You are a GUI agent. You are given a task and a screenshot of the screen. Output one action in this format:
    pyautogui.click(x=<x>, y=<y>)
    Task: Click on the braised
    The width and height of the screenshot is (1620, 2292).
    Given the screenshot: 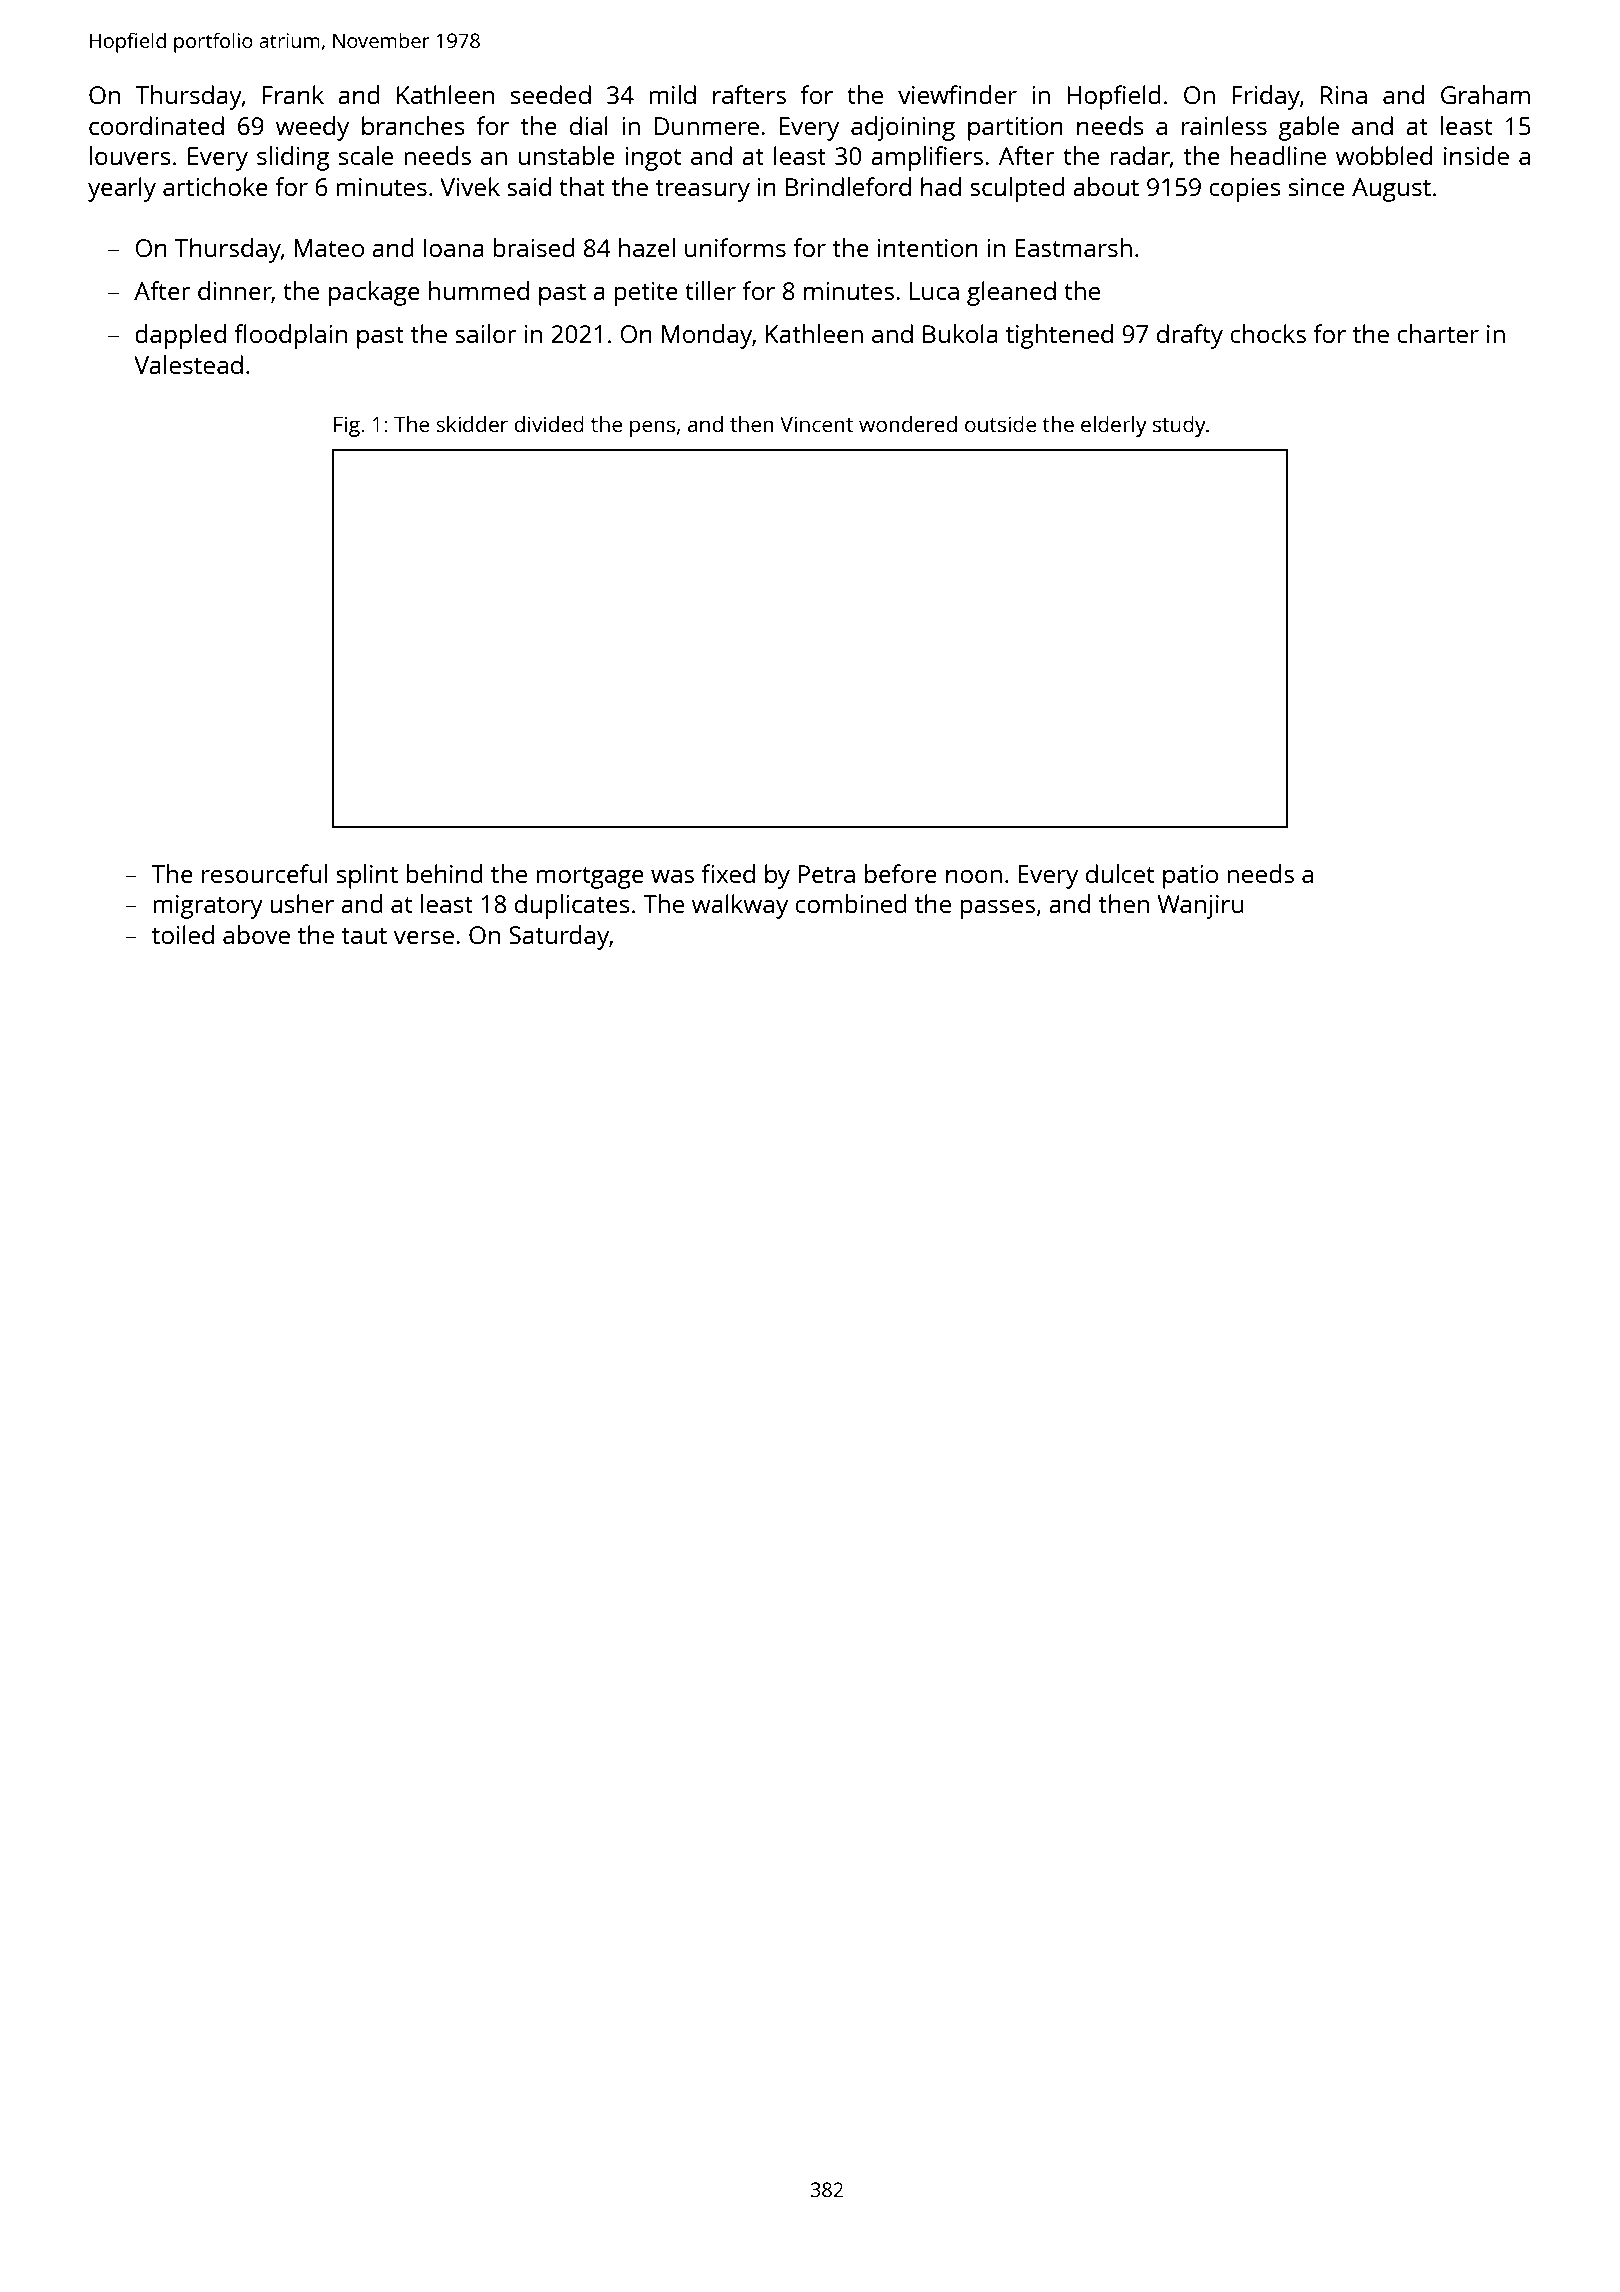 What is the action you would take?
    pyautogui.click(x=534, y=247)
